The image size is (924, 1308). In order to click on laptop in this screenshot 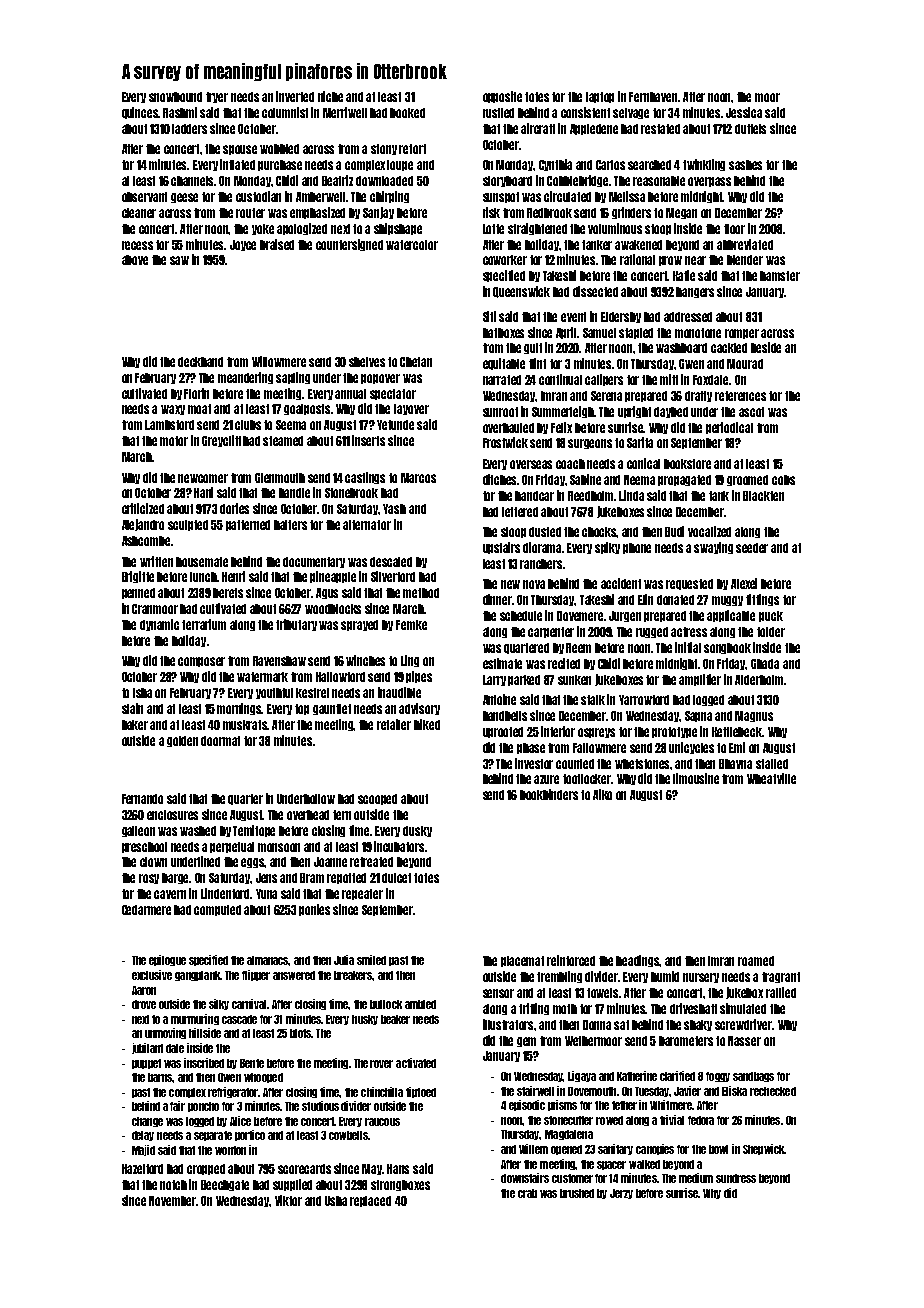, I will do `click(600, 97)`.
